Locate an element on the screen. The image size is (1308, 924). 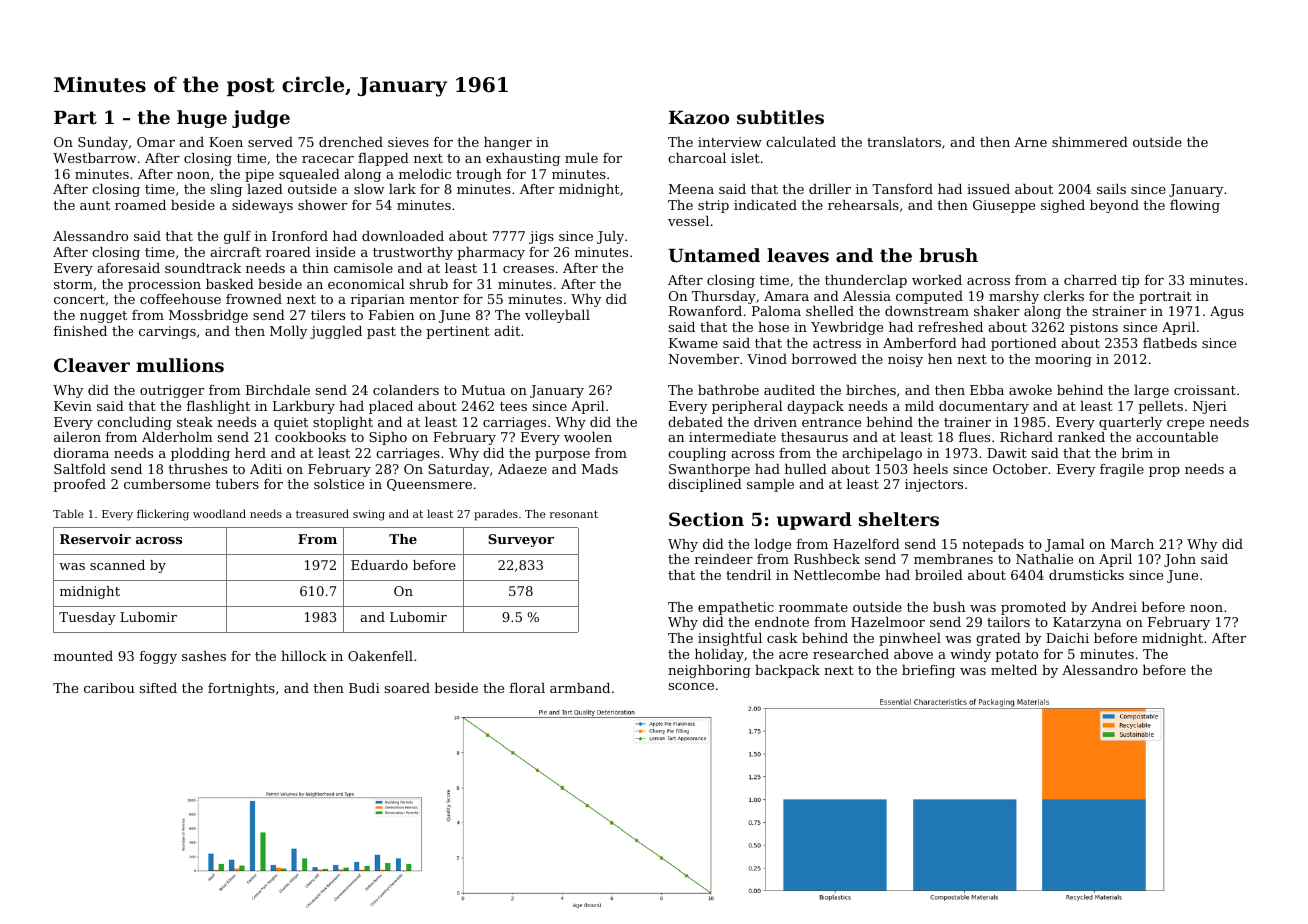
shimmered is located at coordinates (1090, 142).
